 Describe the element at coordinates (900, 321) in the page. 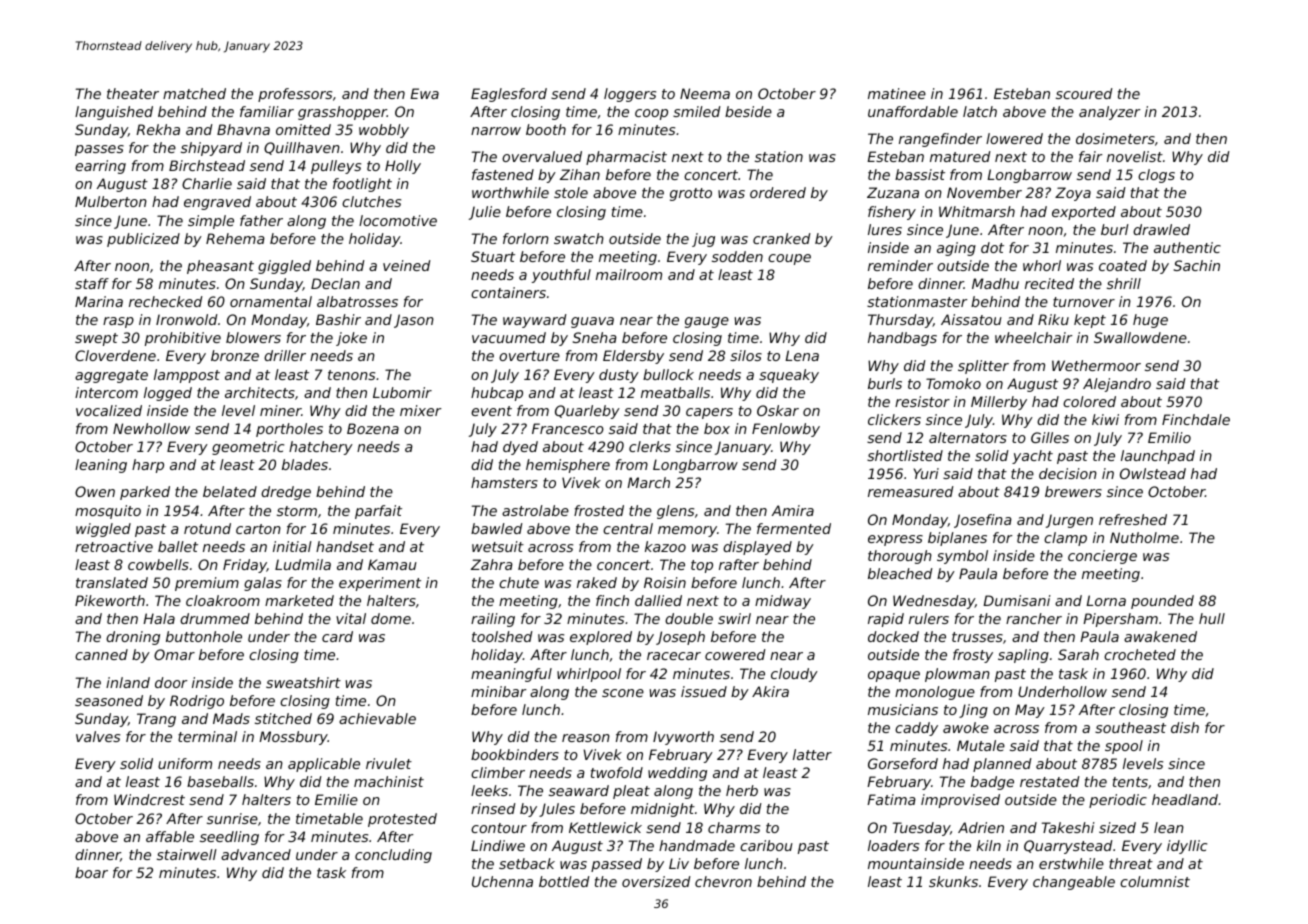

I see `Thursday` at that location.
